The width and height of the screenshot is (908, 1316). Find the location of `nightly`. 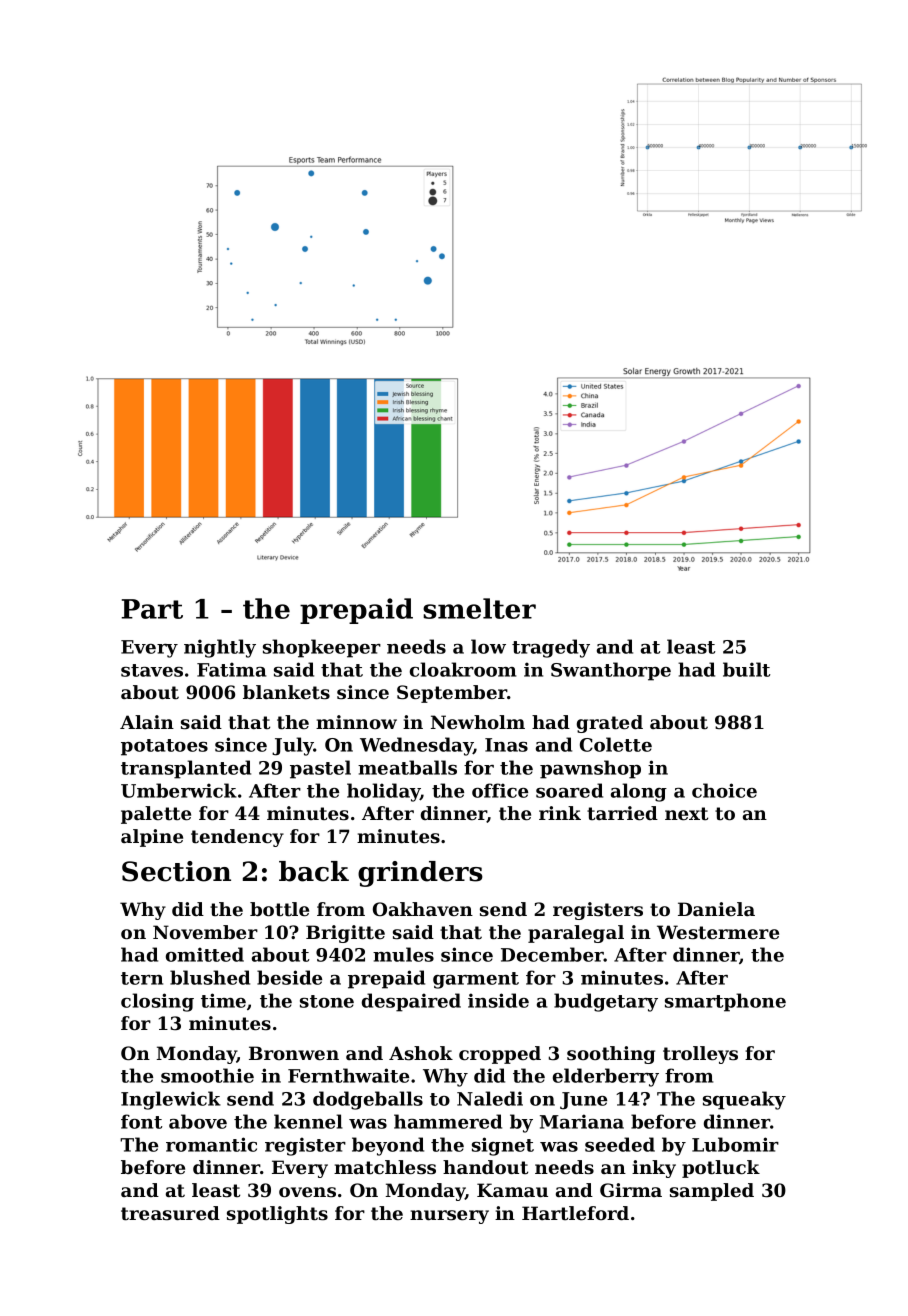

nightly is located at coordinates (220, 648).
